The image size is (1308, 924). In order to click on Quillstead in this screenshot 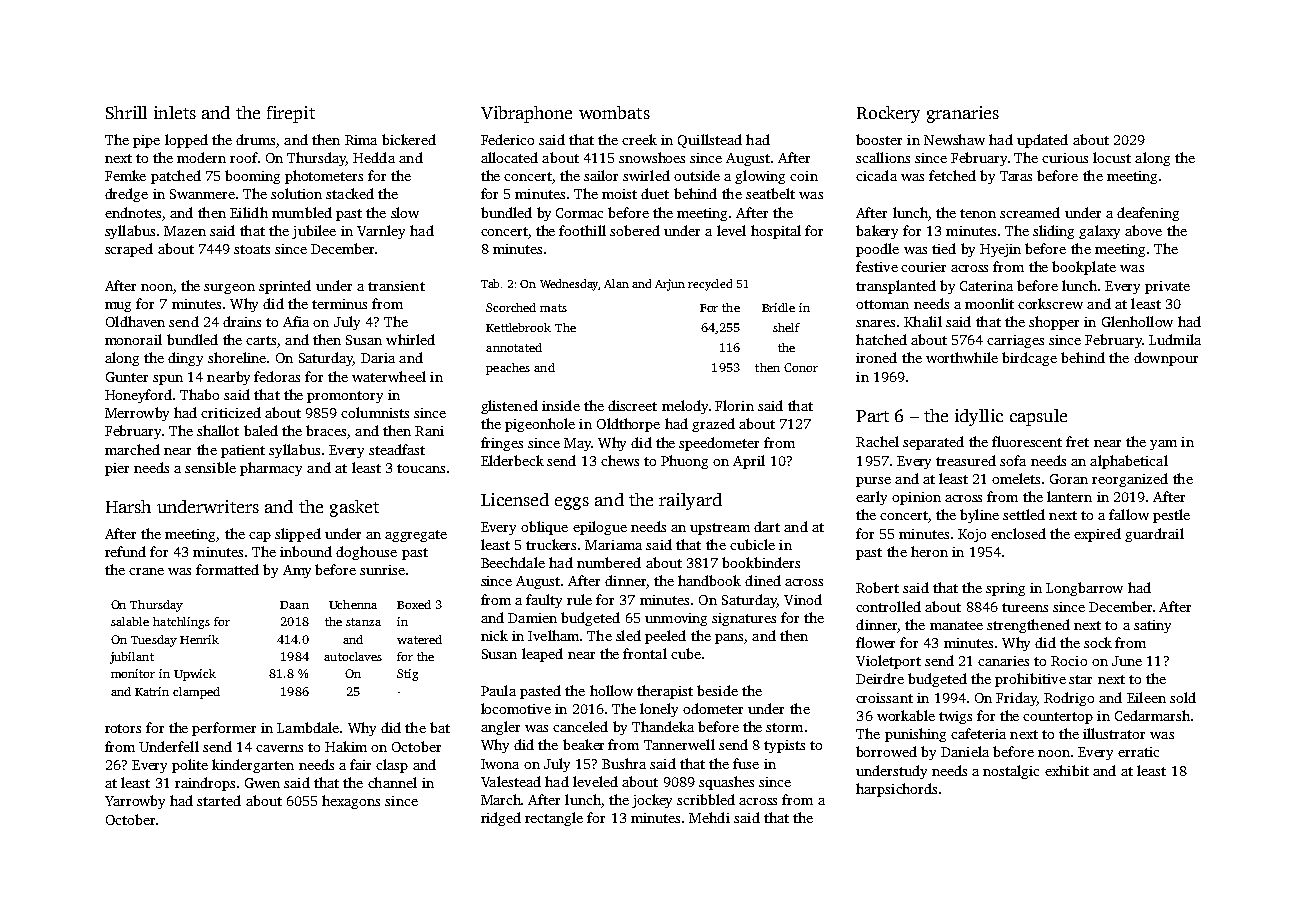, I will do `click(710, 141)`.
